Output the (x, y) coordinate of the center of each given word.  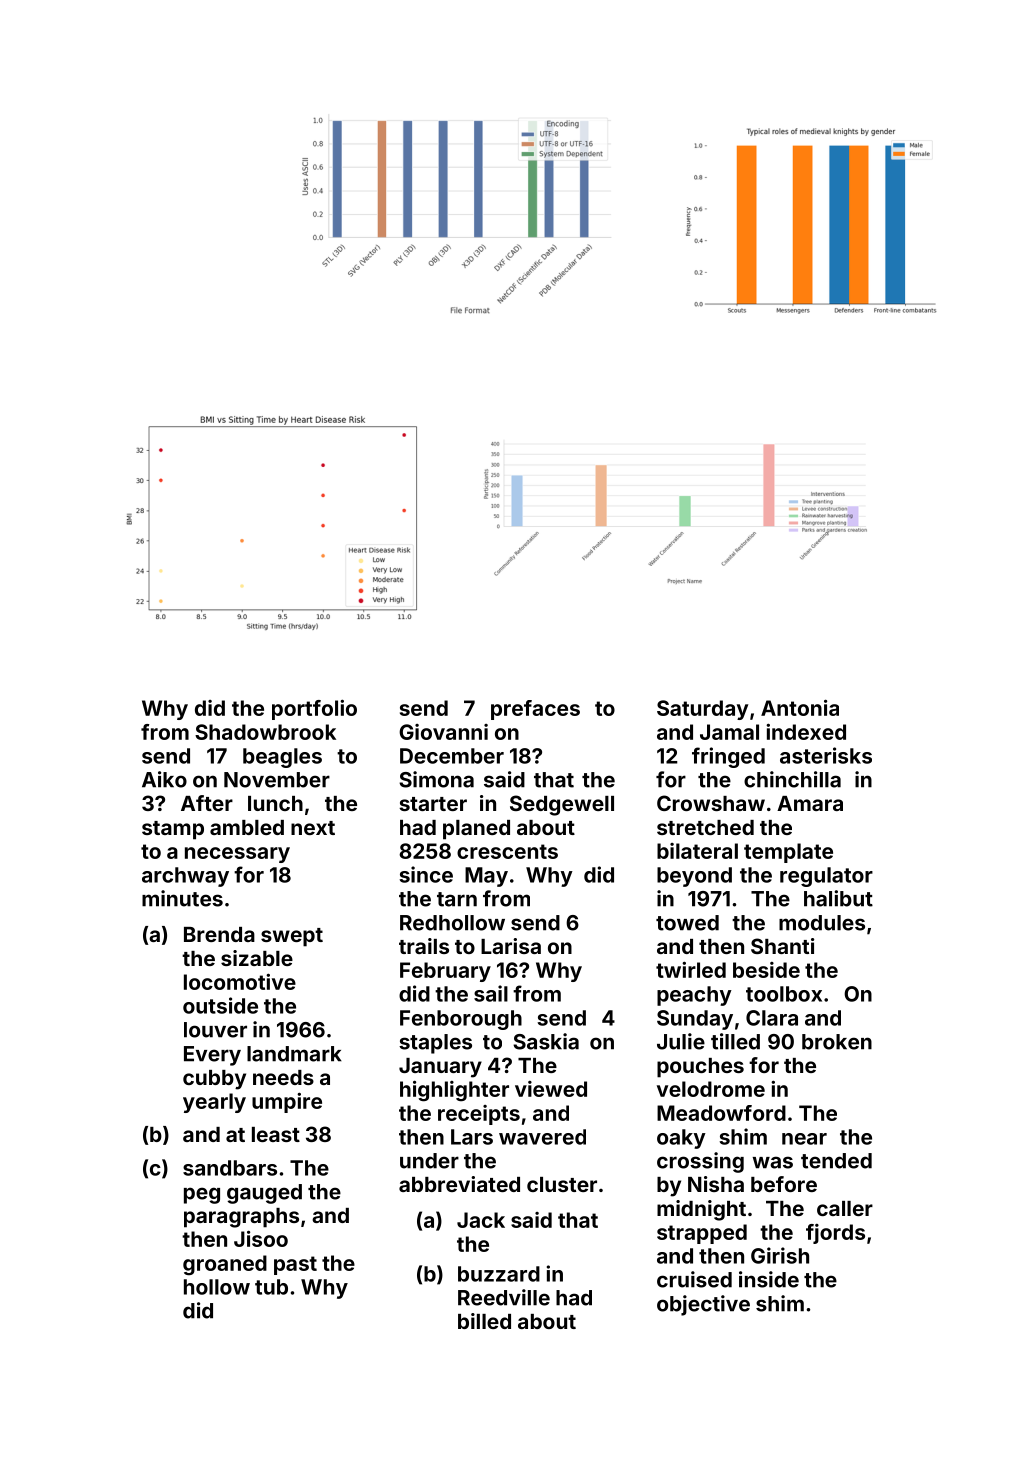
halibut (838, 898)
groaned (225, 1265)
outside (220, 1005)
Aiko (164, 779)
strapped (702, 1234)
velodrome (711, 1089)
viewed (551, 1089)
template (788, 853)
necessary (237, 855)
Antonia (800, 707)
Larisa (511, 946)
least (276, 1134)
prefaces (535, 710)
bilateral (697, 851)
